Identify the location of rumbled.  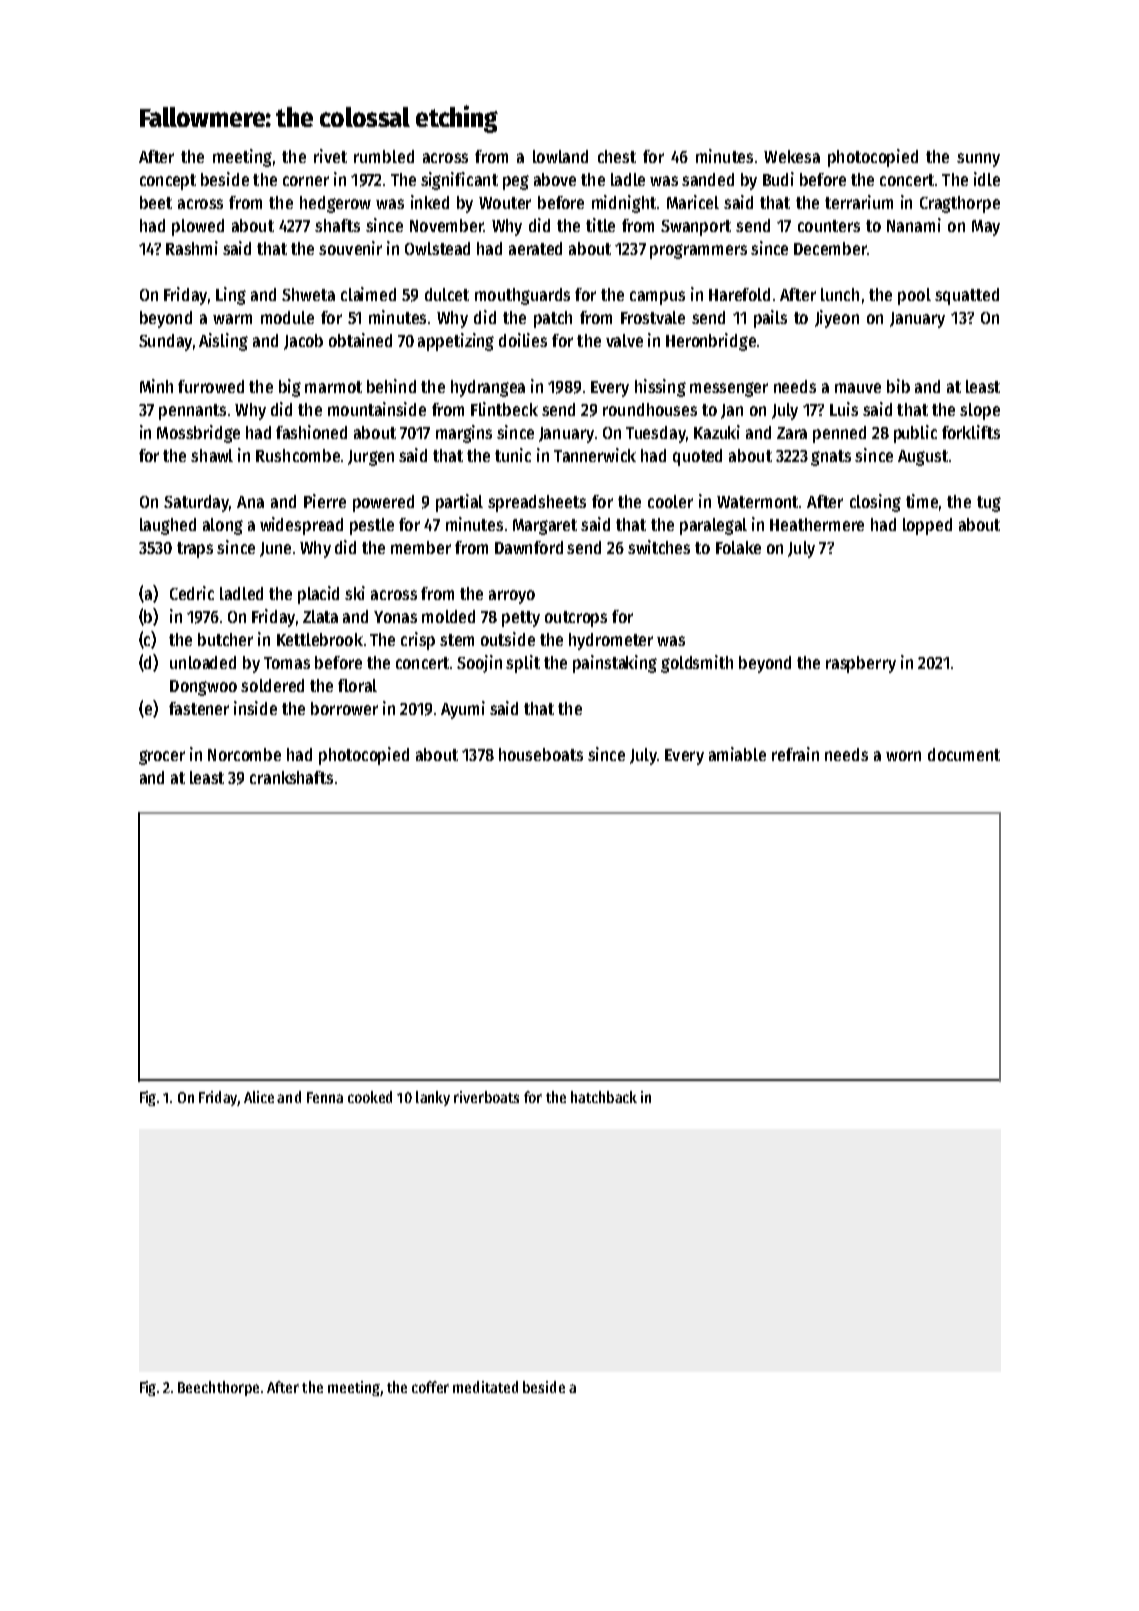
(384, 156).
